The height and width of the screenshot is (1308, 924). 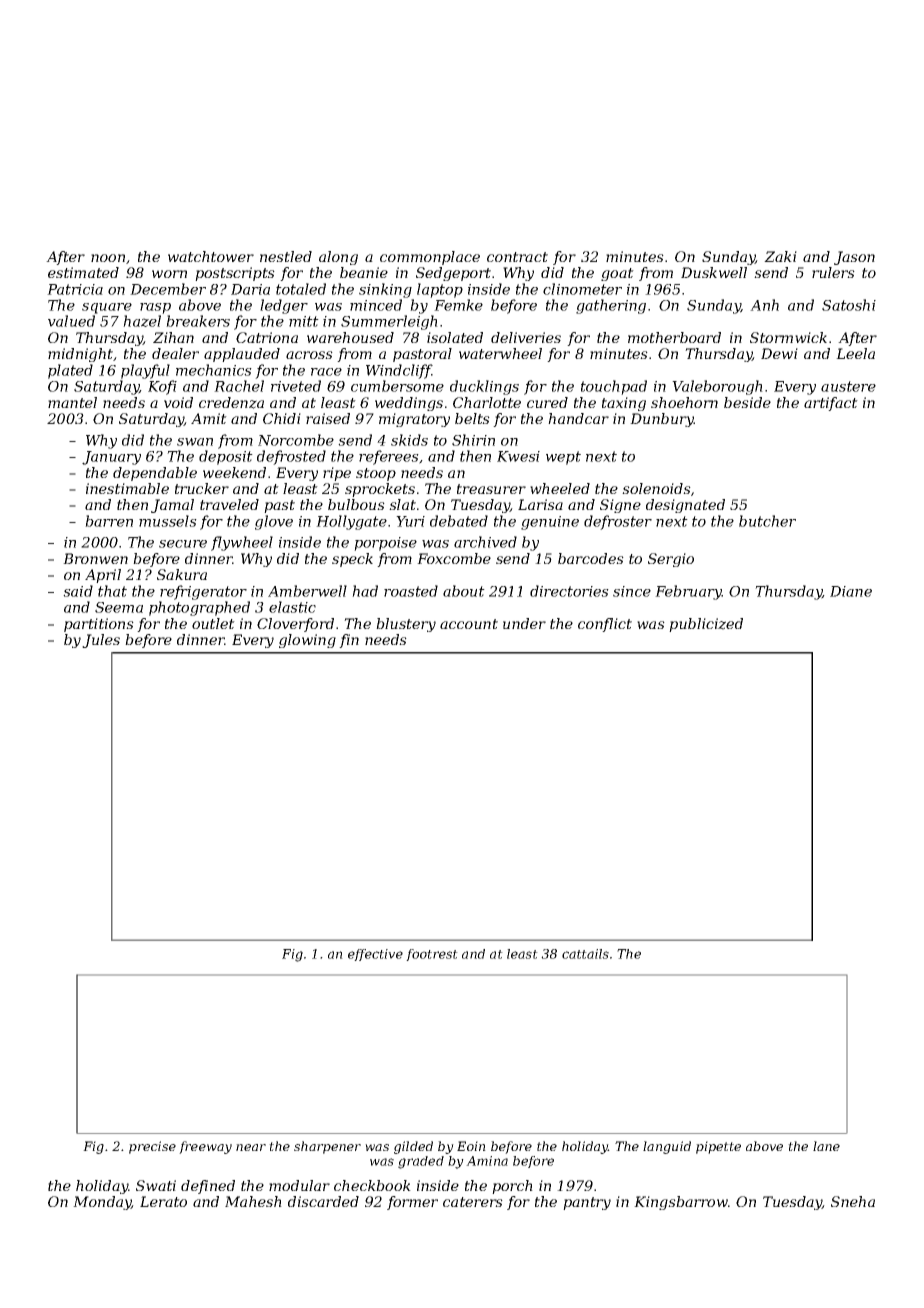 I want to click on outlet, so click(x=213, y=623).
